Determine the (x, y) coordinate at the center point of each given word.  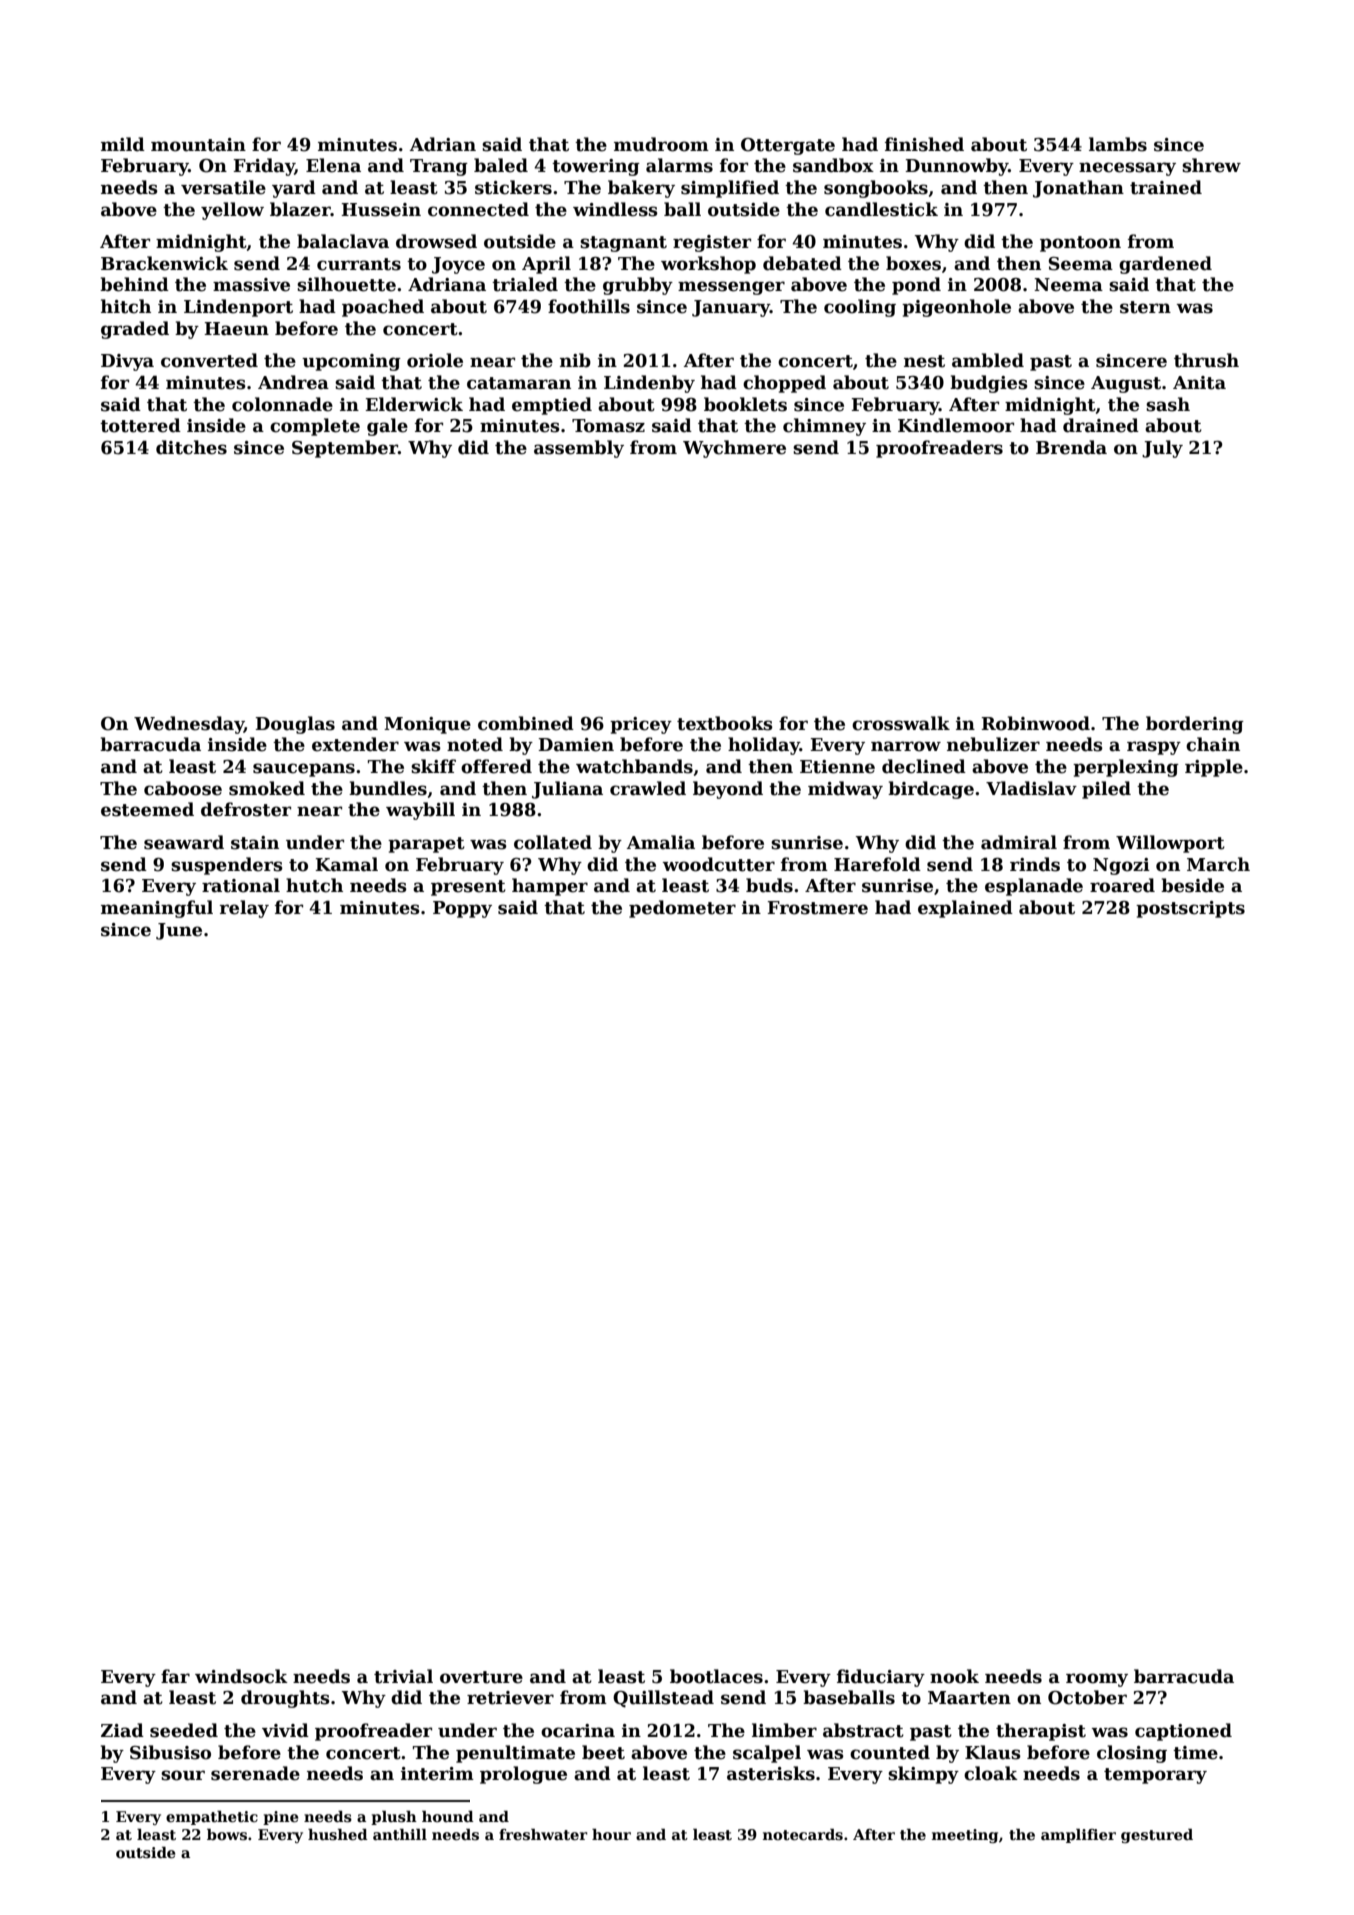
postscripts (1190, 909)
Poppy (462, 909)
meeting (965, 1836)
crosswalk (901, 723)
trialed (525, 284)
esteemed (147, 809)
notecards (803, 1834)
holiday (764, 746)
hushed (338, 1834)
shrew (1211, 165)
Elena (333, 165)
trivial (403, 1676)
